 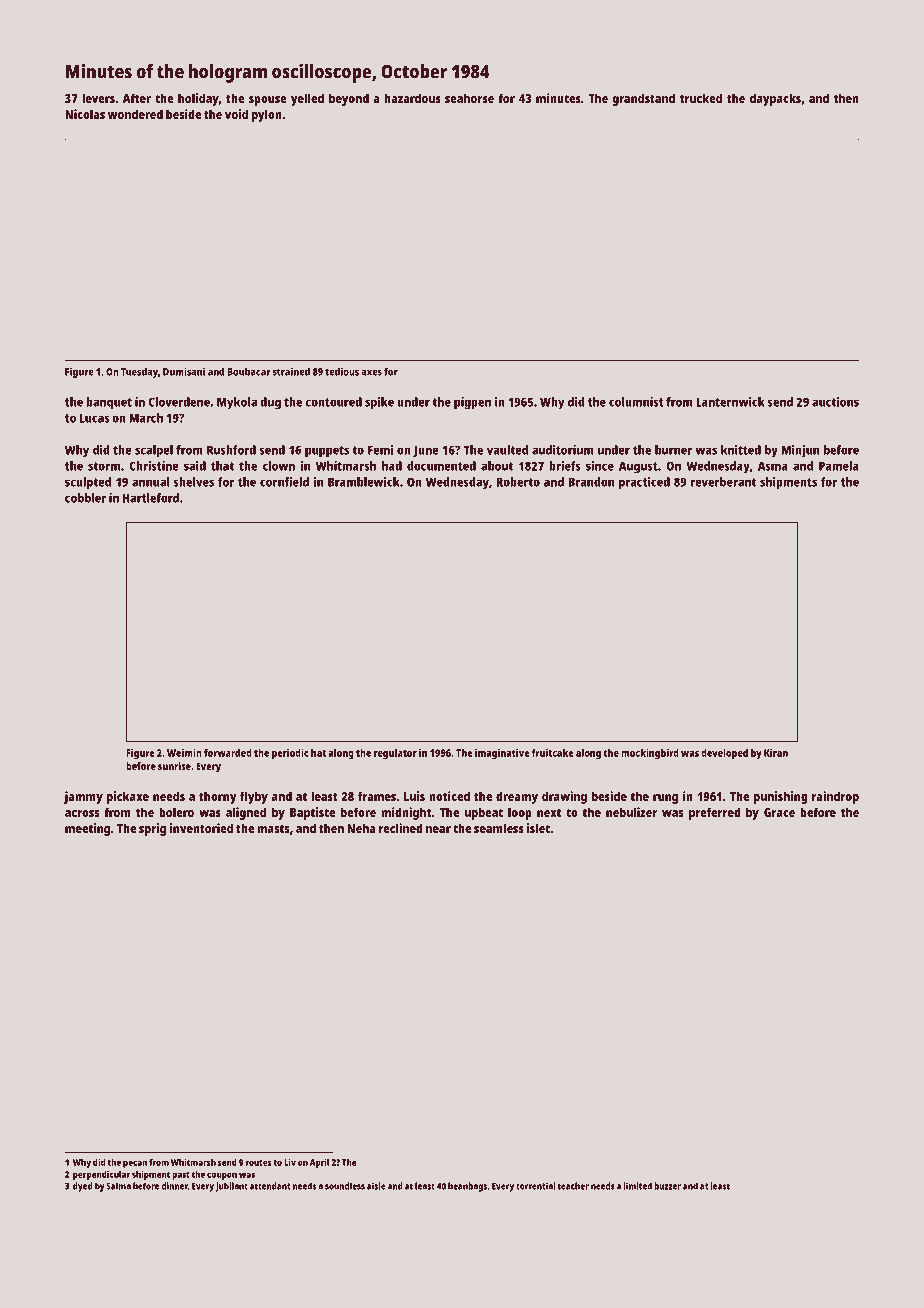 I want to click on aisle, so click(x=376, y=1186).
